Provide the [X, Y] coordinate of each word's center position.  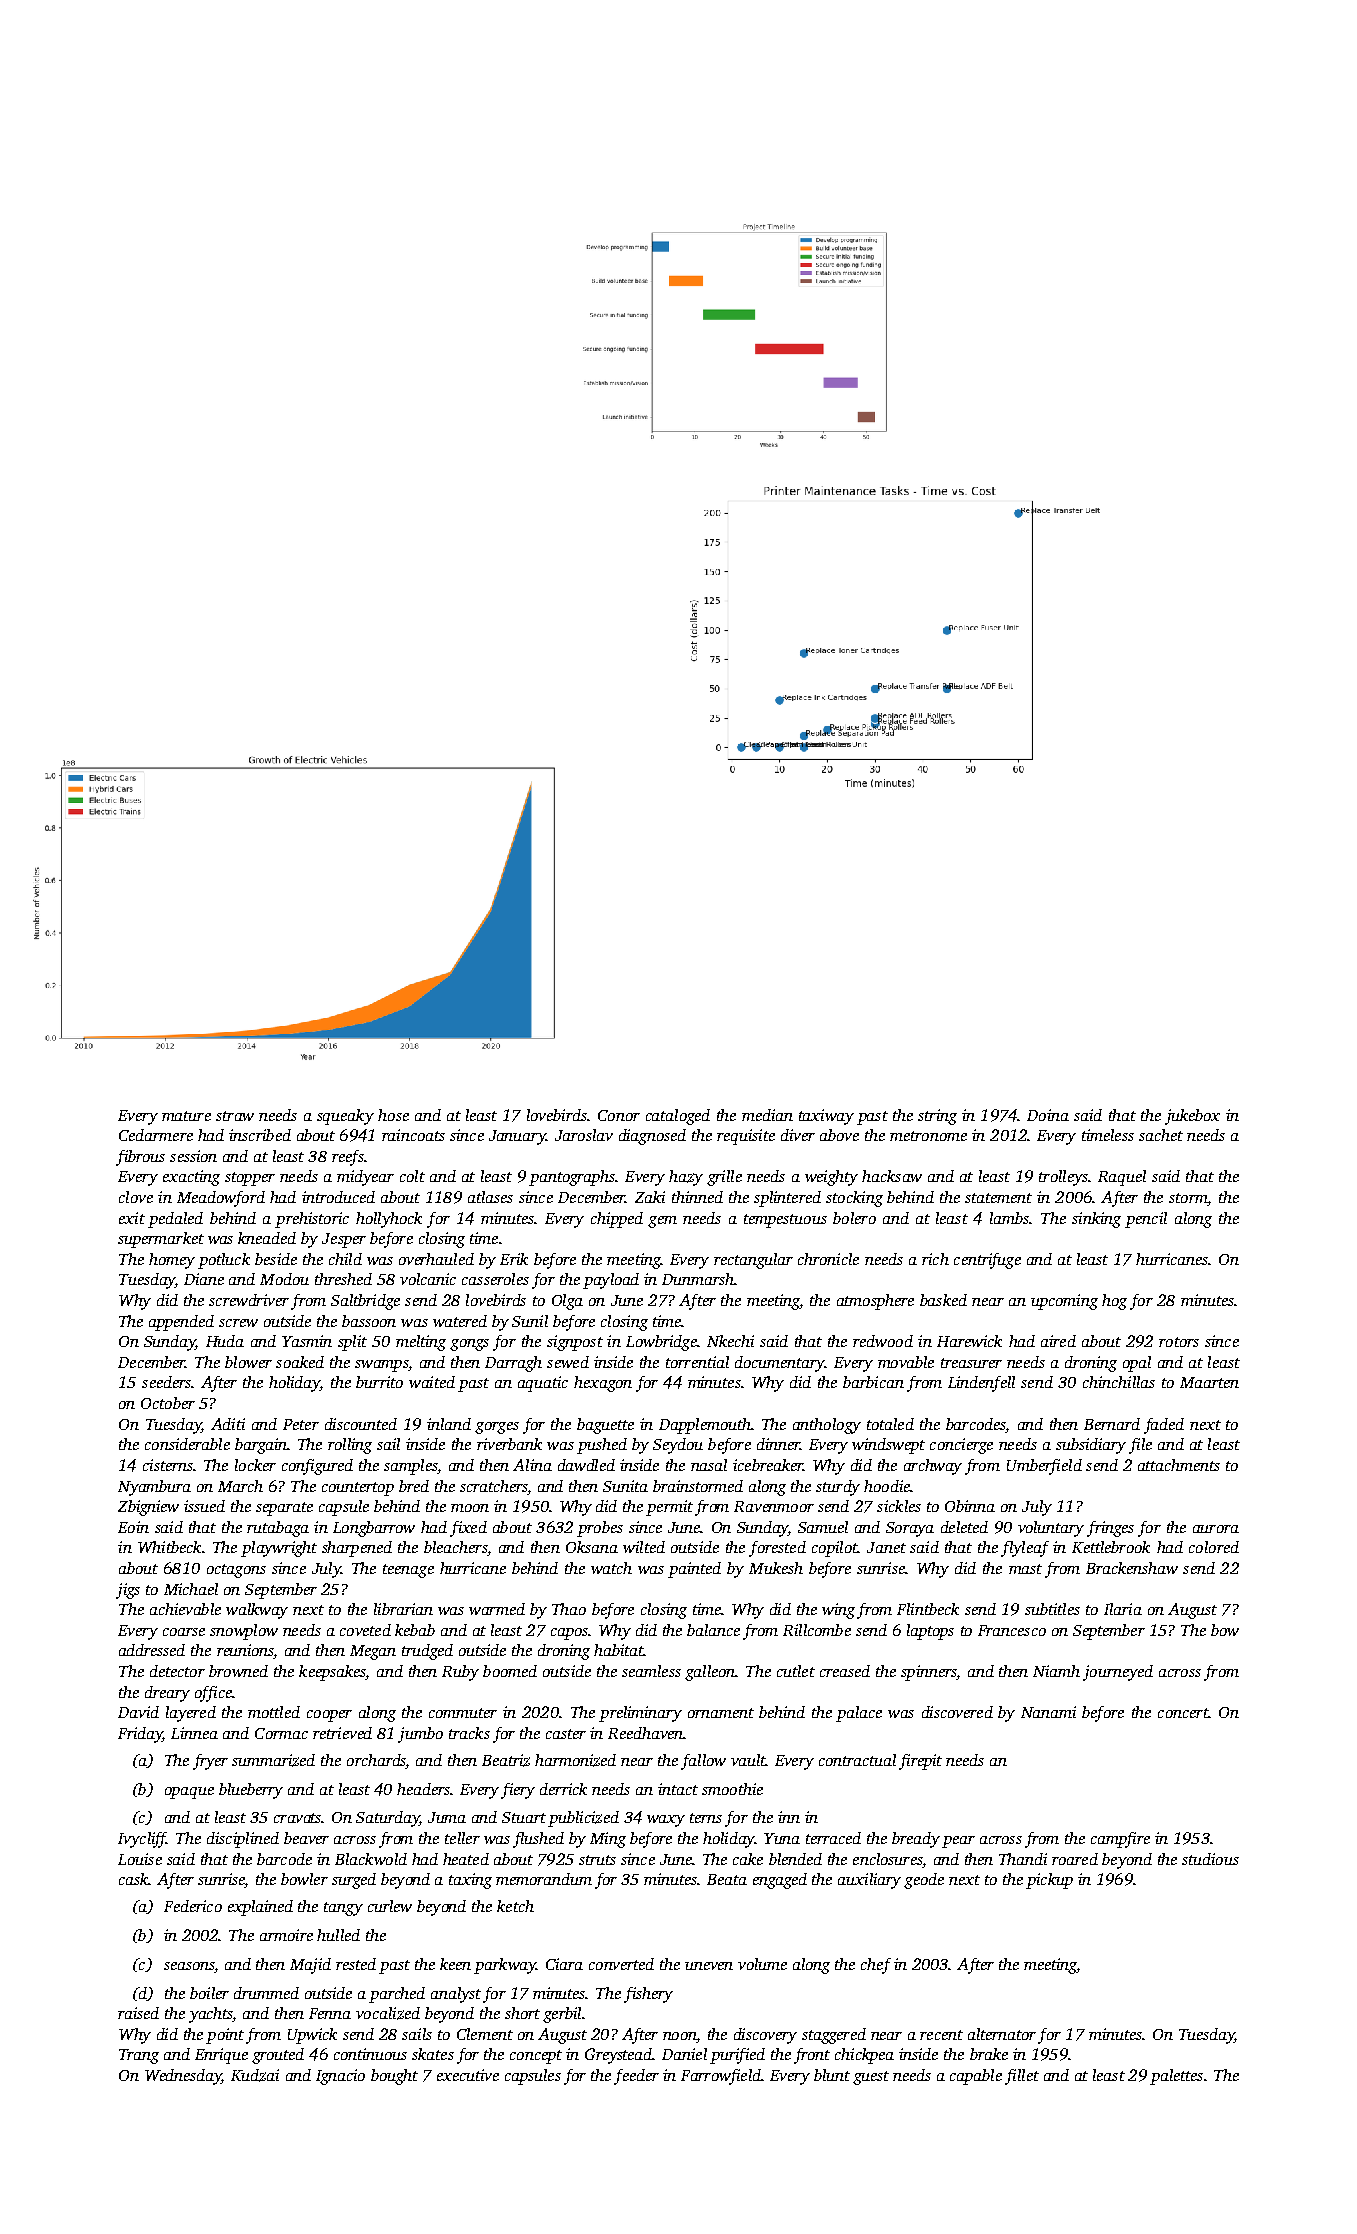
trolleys [1063, 1178]
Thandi [1023, 1859]
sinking [1096, 1220]
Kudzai [255, 2075]
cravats [298, 1818]
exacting [191, 1178]
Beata [727, 1879]
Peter [301, 1424]
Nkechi [730, 1341]
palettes [1176, 2077]
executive [468, 2075]
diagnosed [652, 1137]
